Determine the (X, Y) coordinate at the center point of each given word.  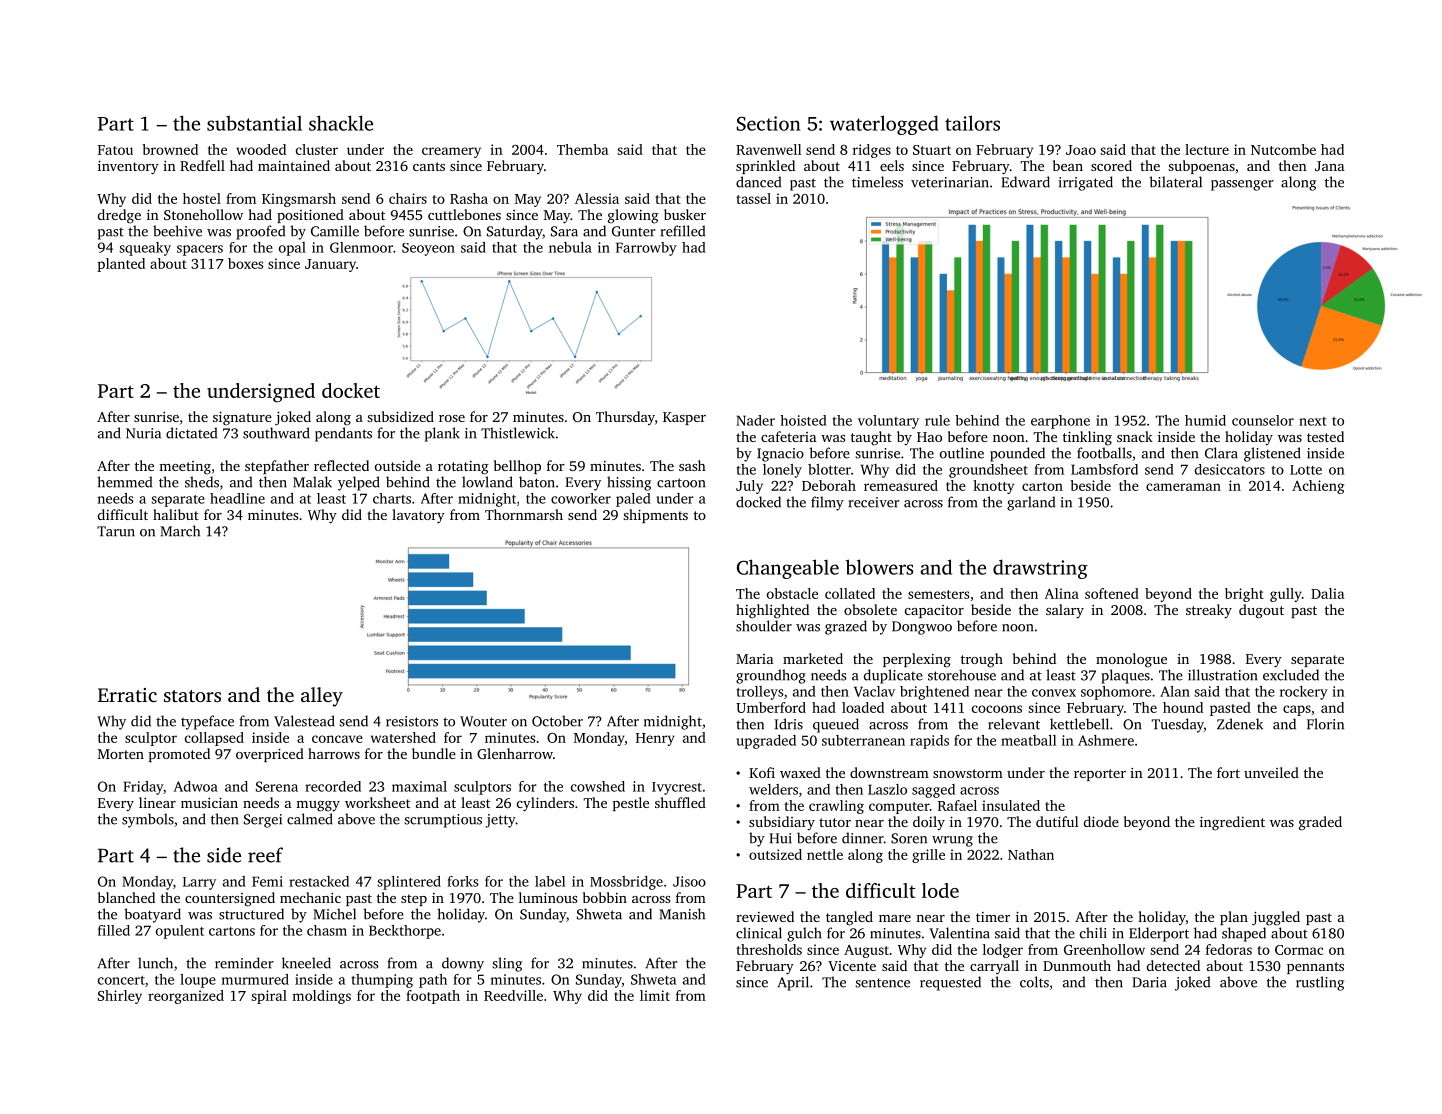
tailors (972, 123)
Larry (199, 883)
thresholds (769, 949)
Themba (582, 149)
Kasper (684, 418)
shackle (341, 123)
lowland (487, 482)
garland (1031, 503)
